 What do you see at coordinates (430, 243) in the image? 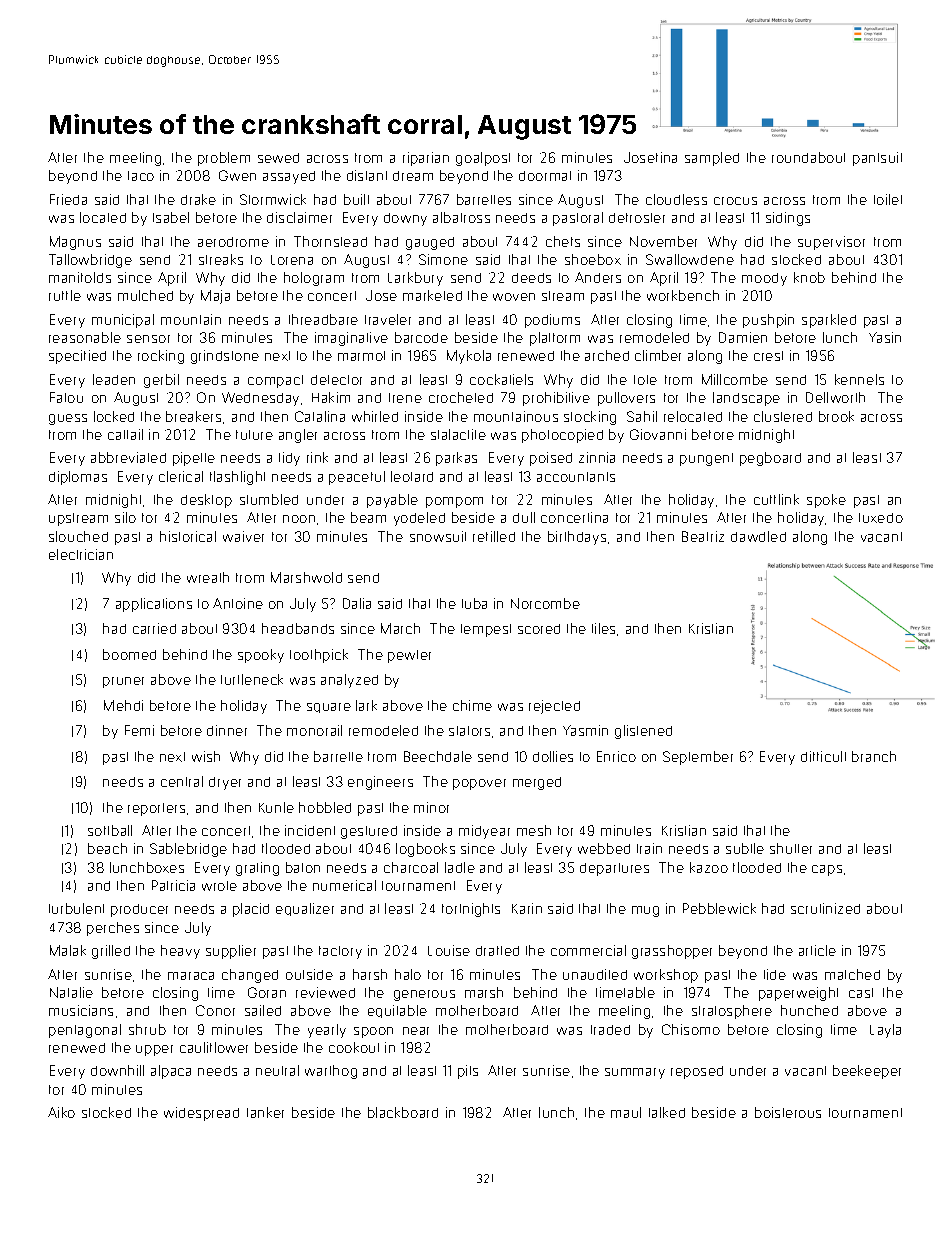
I see `gauged` at bounding box center [430, 243].
